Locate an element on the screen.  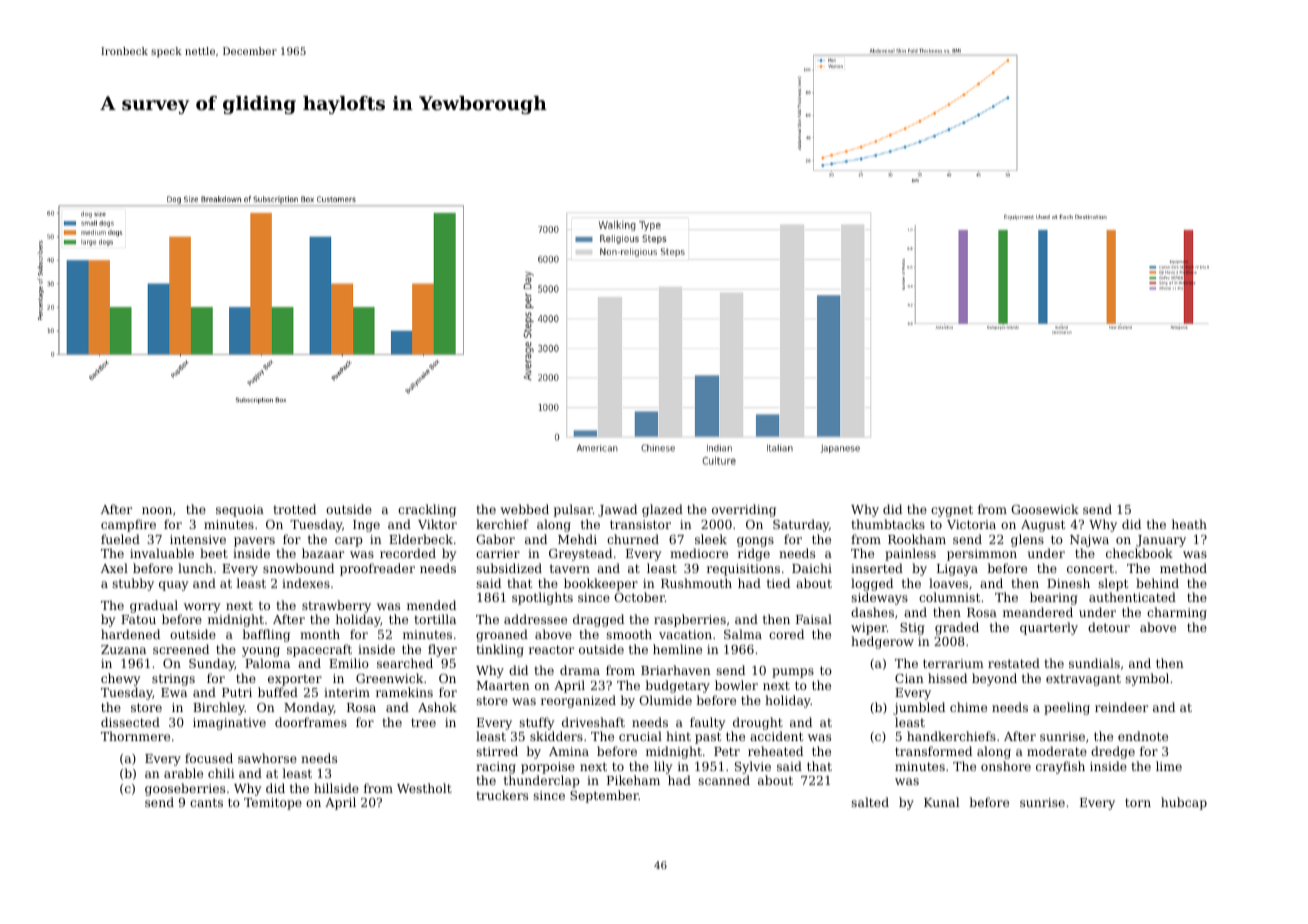
heath is located at coordinates (1189, 524).
